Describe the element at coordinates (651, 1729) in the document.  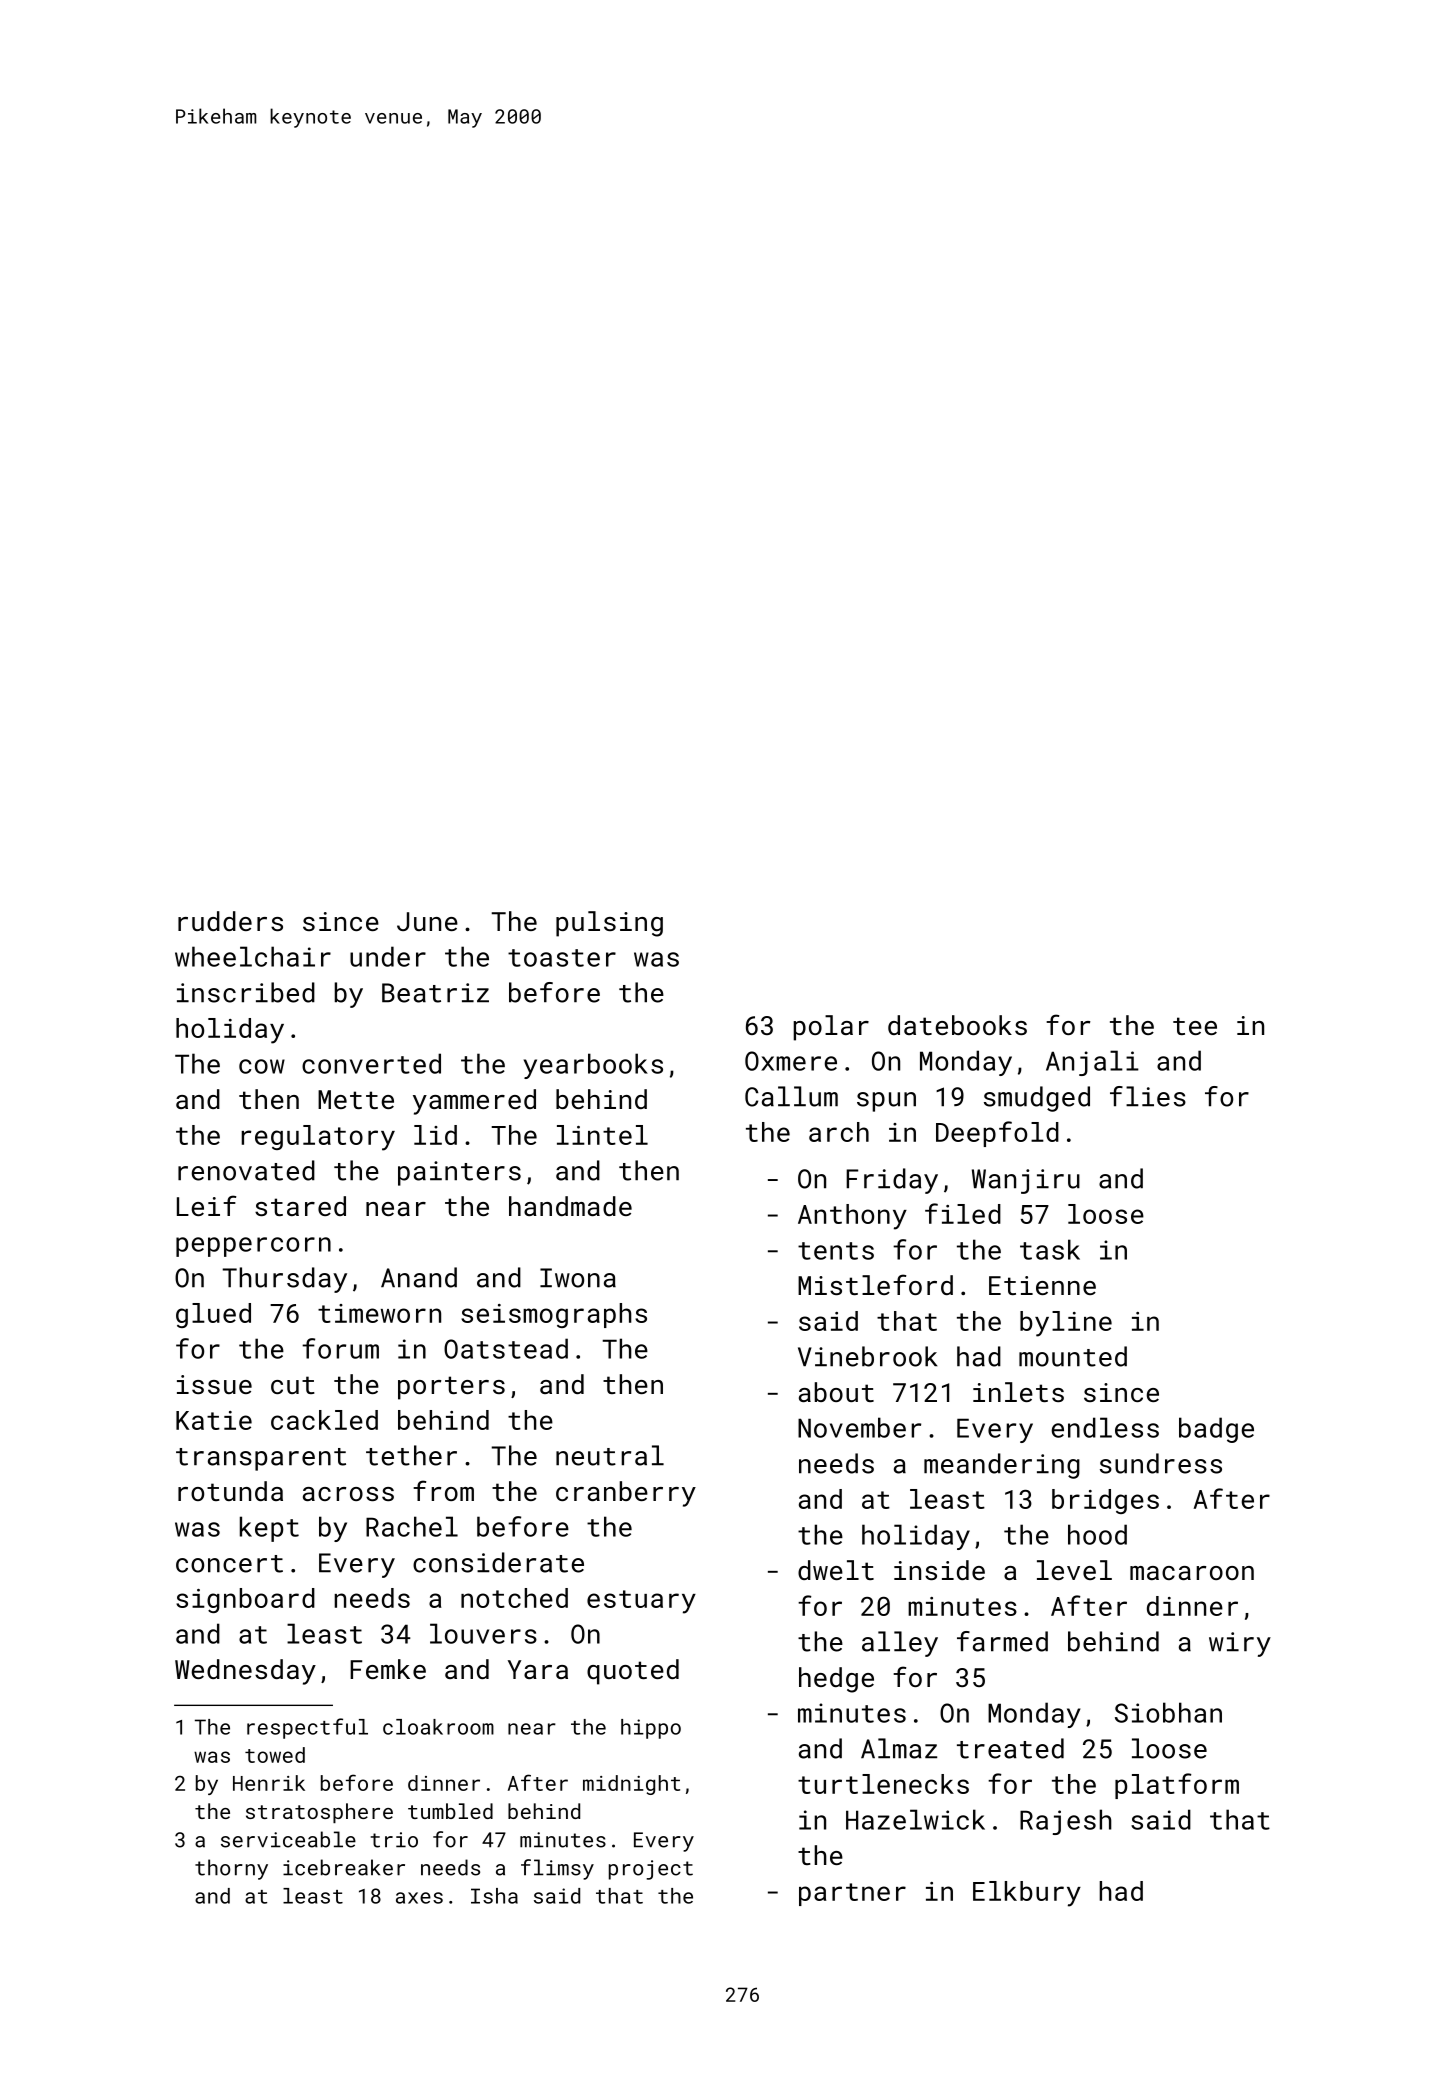
I see `hippo` at that location.
